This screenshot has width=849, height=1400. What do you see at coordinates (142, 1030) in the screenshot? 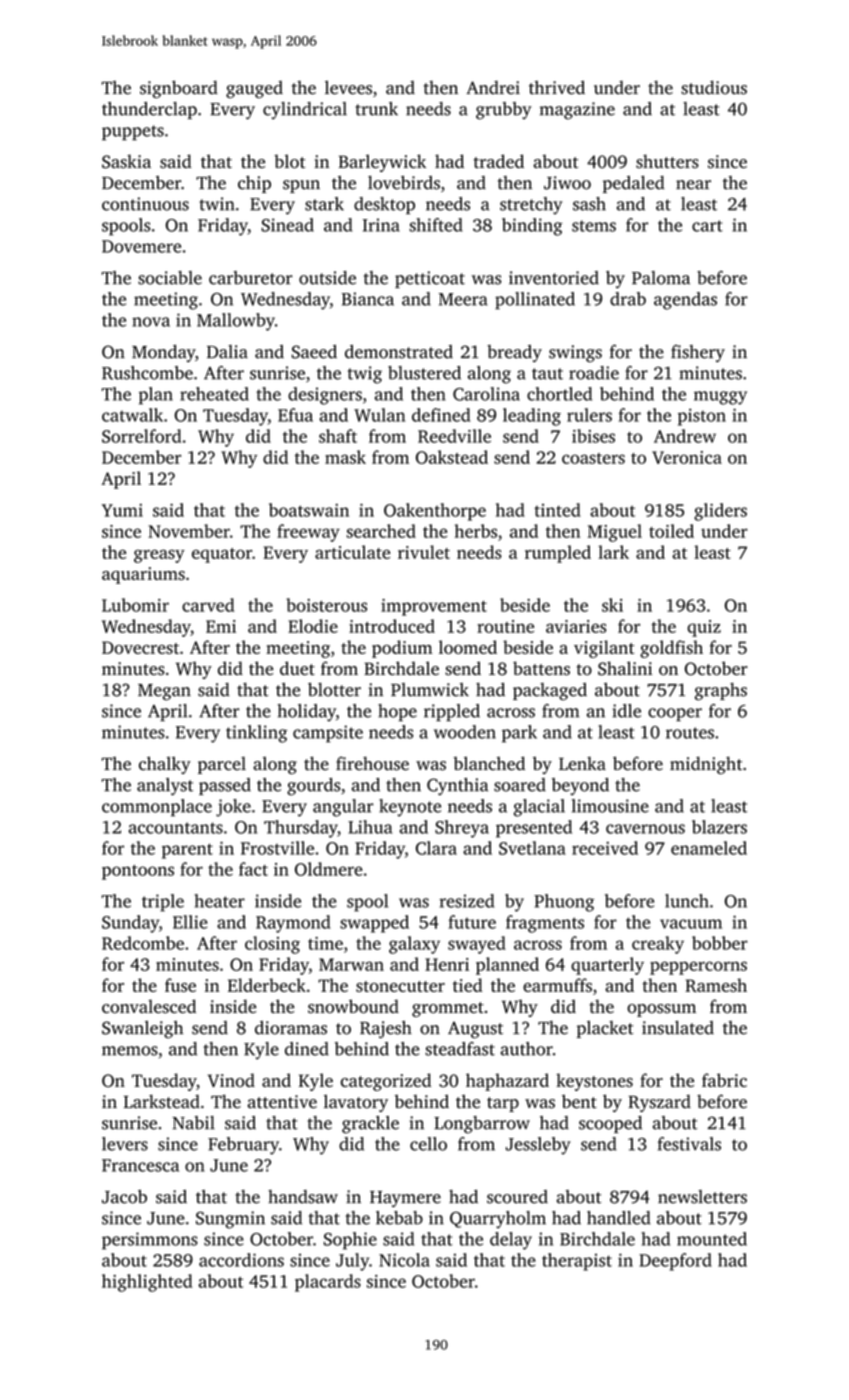
I see `Swanleigh` at bounding box center [142, 1030].
